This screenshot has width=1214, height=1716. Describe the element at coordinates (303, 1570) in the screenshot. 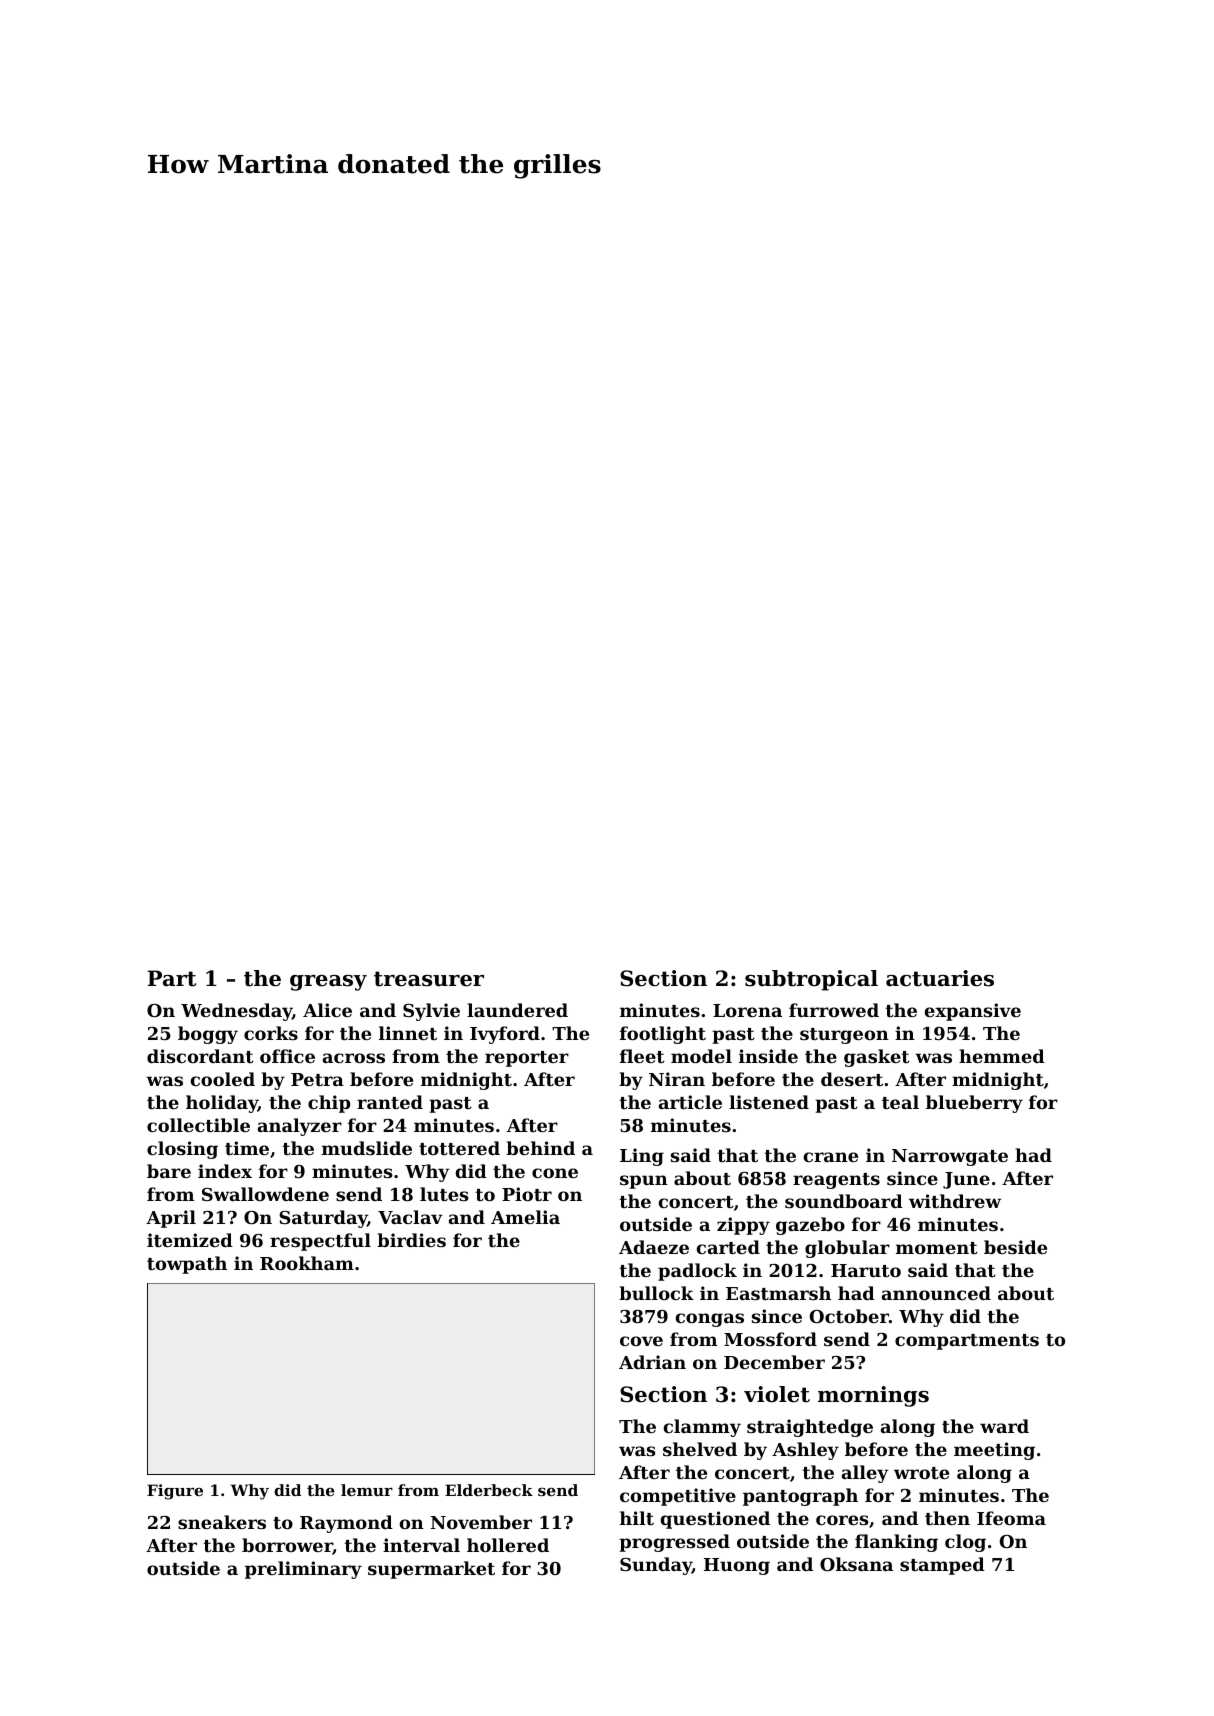

I see `preliminary` at that location.
